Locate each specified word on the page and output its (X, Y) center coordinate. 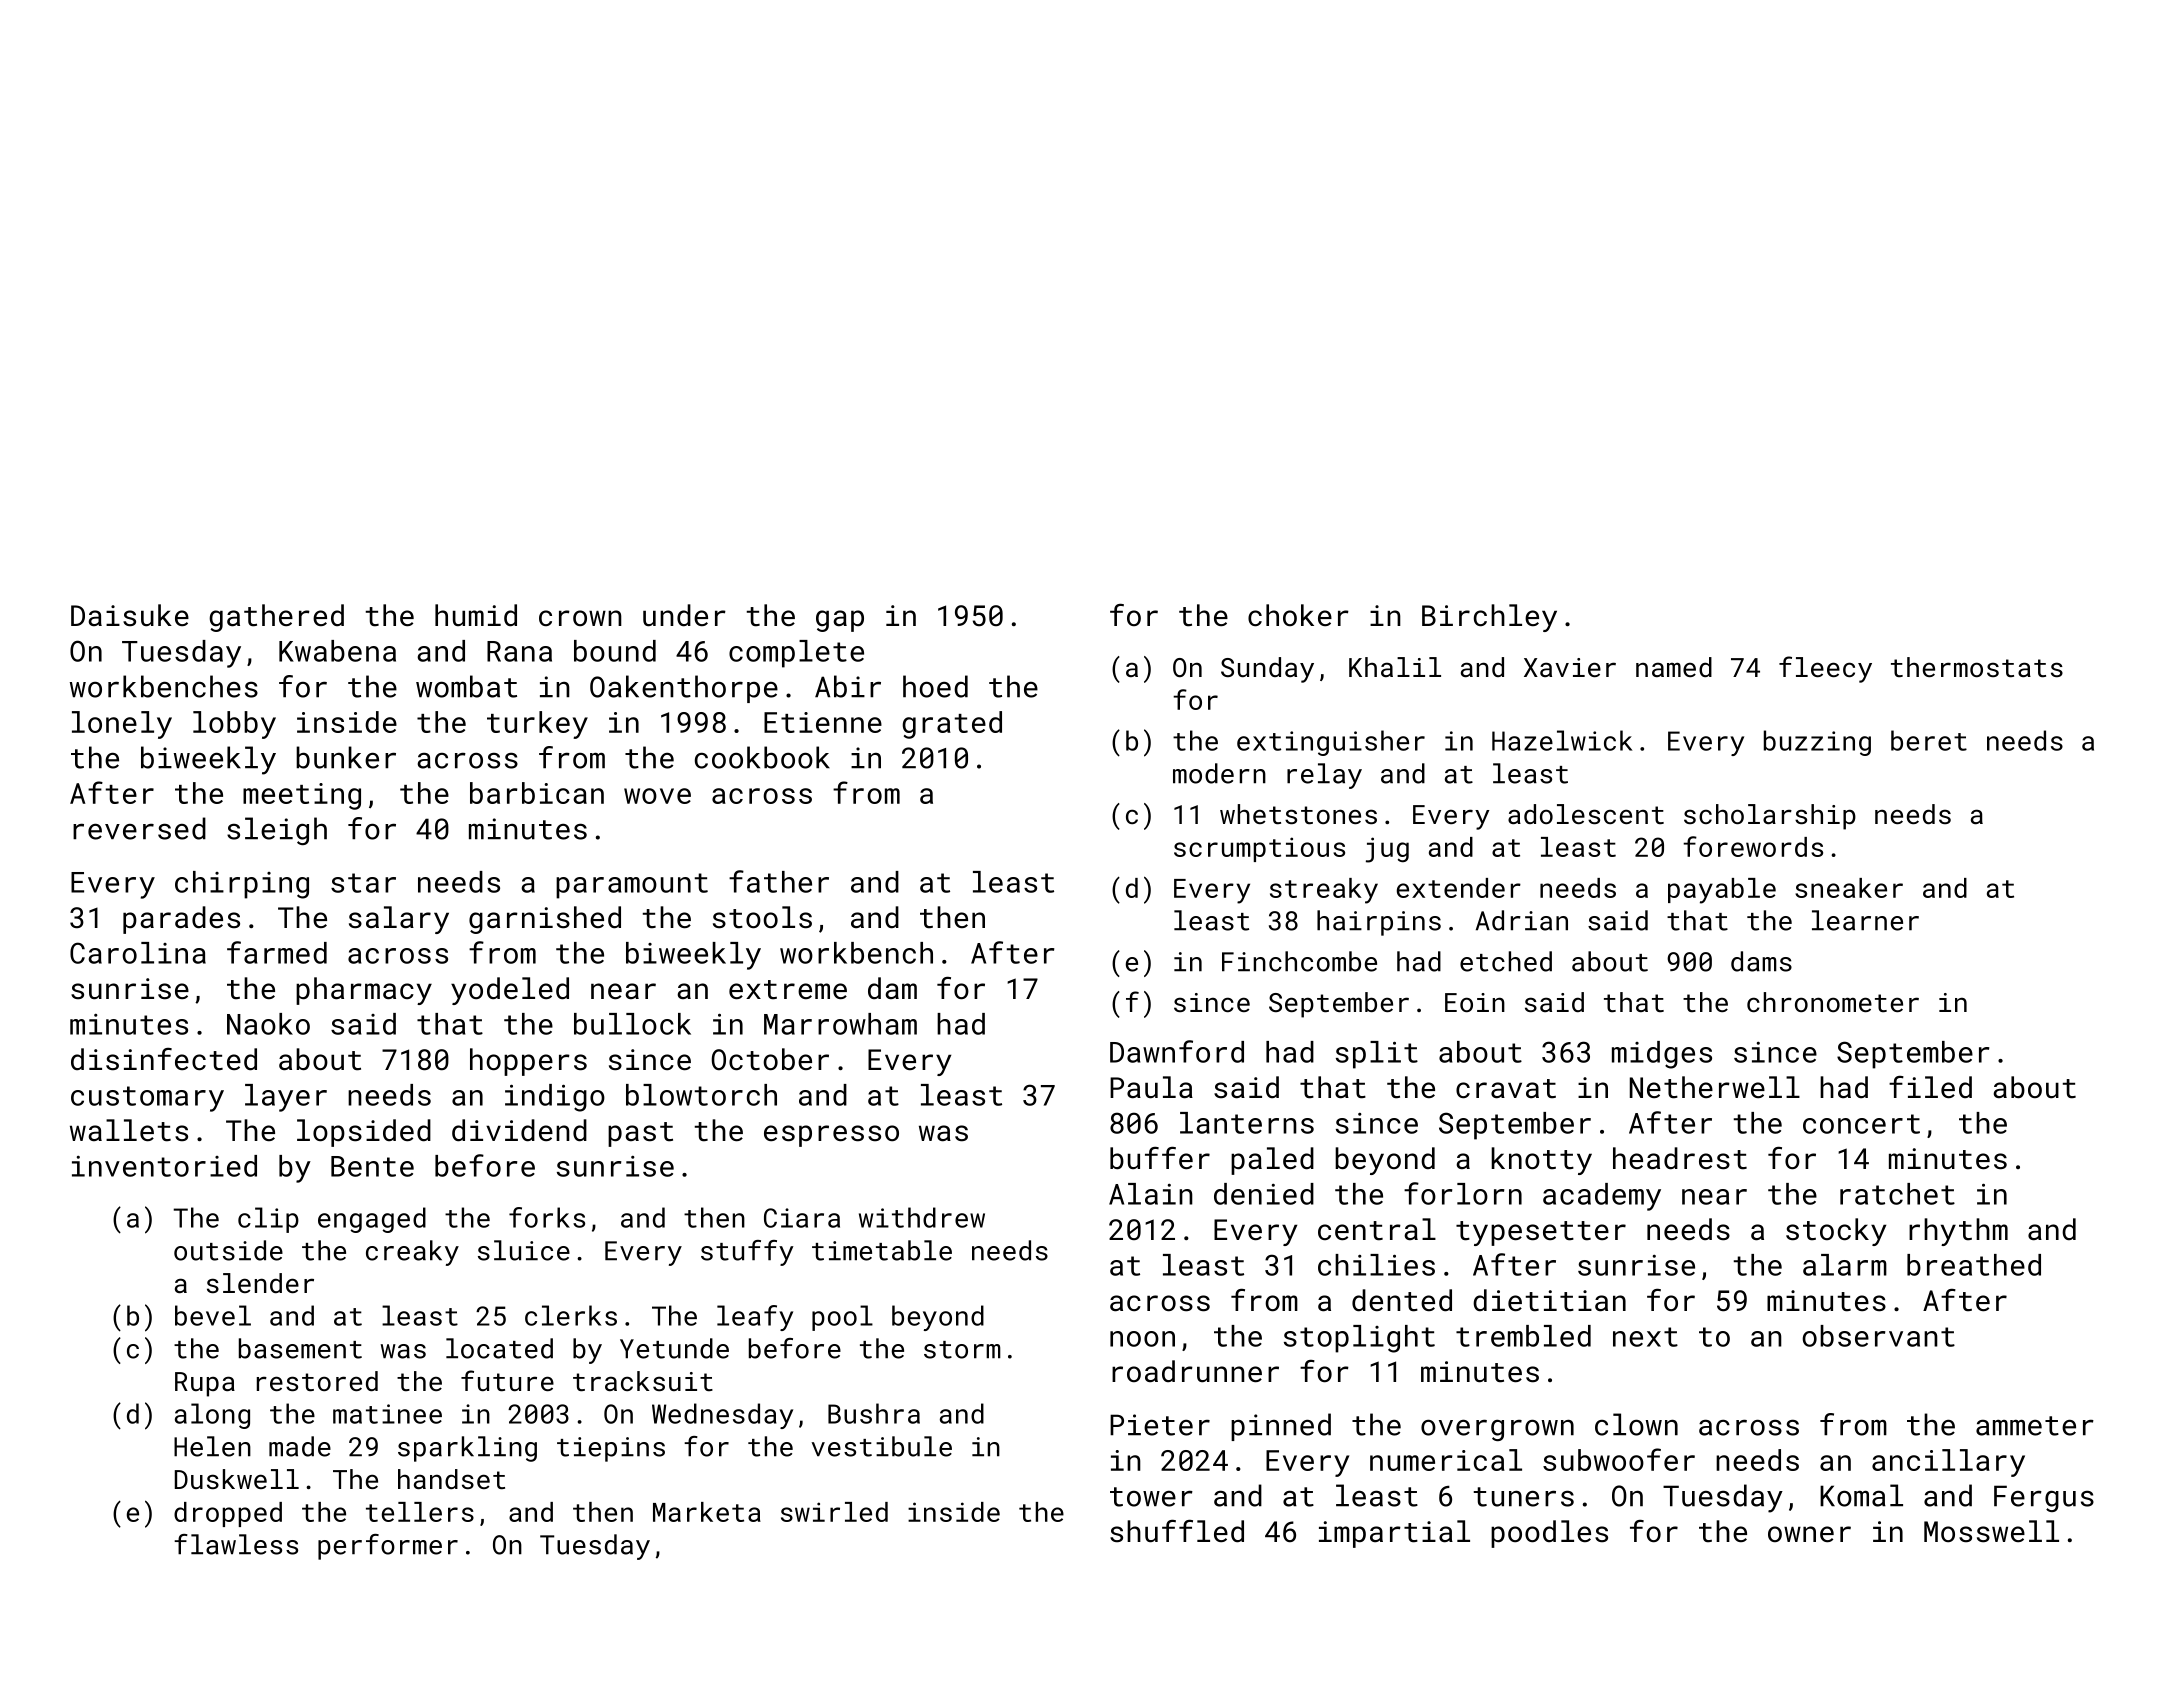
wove (657, 796)
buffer (1160, 1158)
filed (1930, 1087)
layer (286, 1098)
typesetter (1541, 1233)
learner (1865, 920)
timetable (882, 1250)
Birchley (1489, 618)
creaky (412, 1253)
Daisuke (130, 615)
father (779, 881)
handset (451, 1479)
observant (1878, 1336)
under (684, 615)
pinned (1281, 1427)
